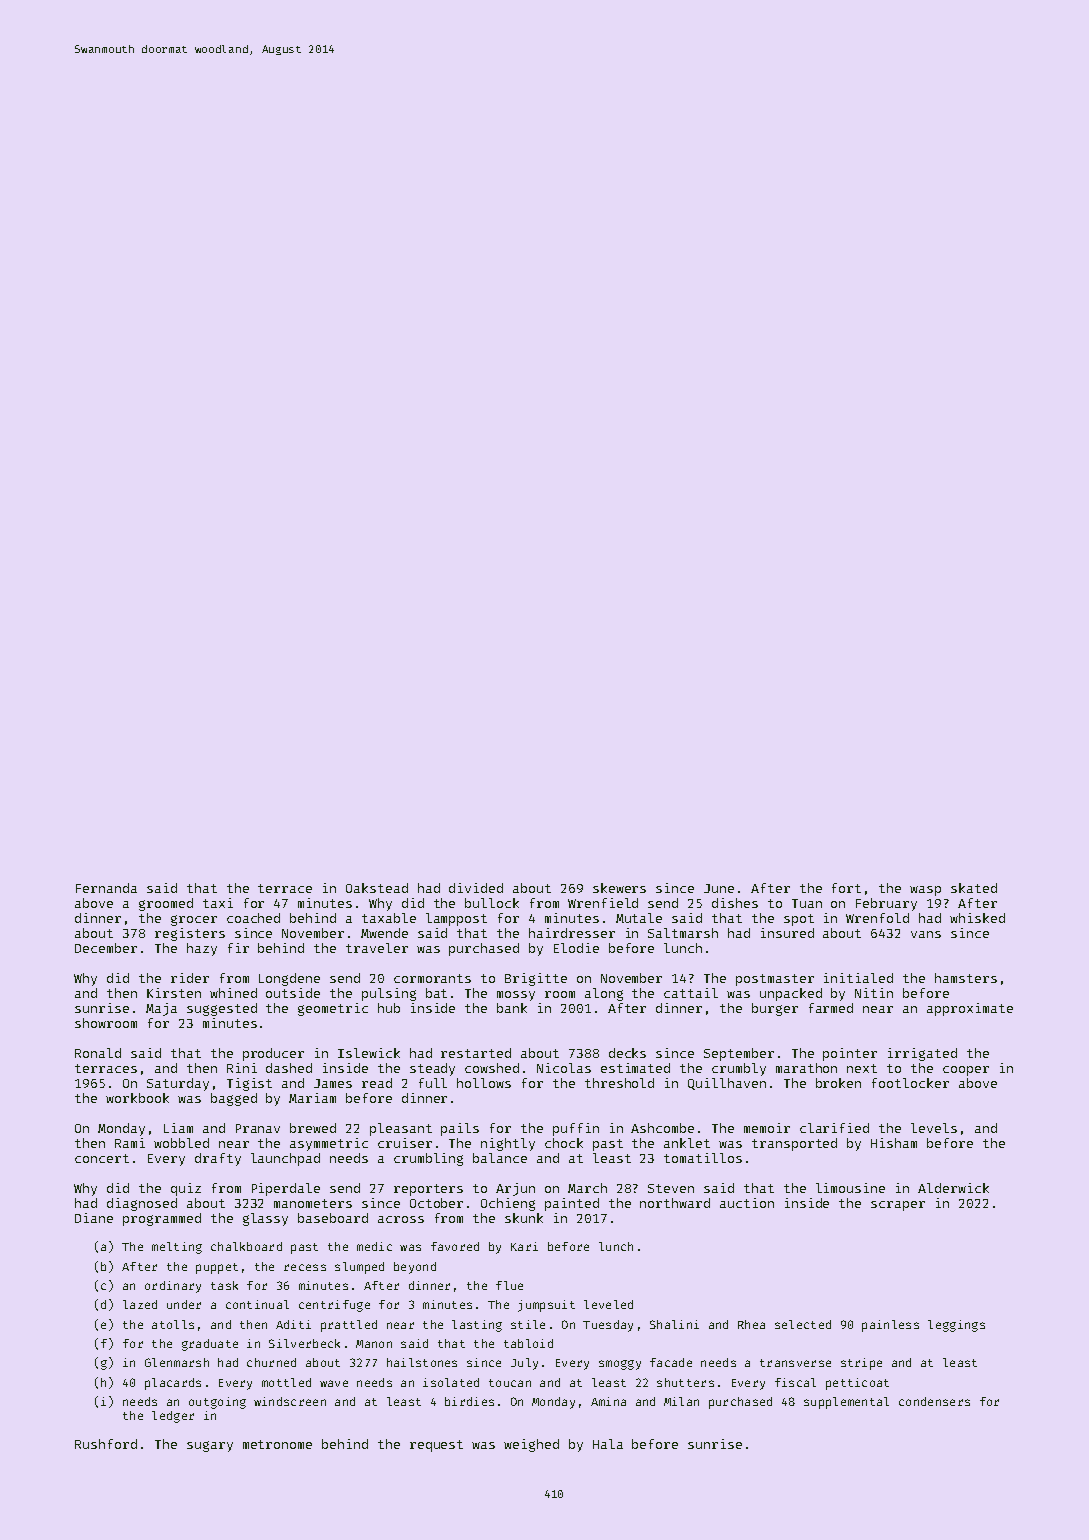 The image size is (1089, 1540). I want to click on flue, so click(509, 1285).
